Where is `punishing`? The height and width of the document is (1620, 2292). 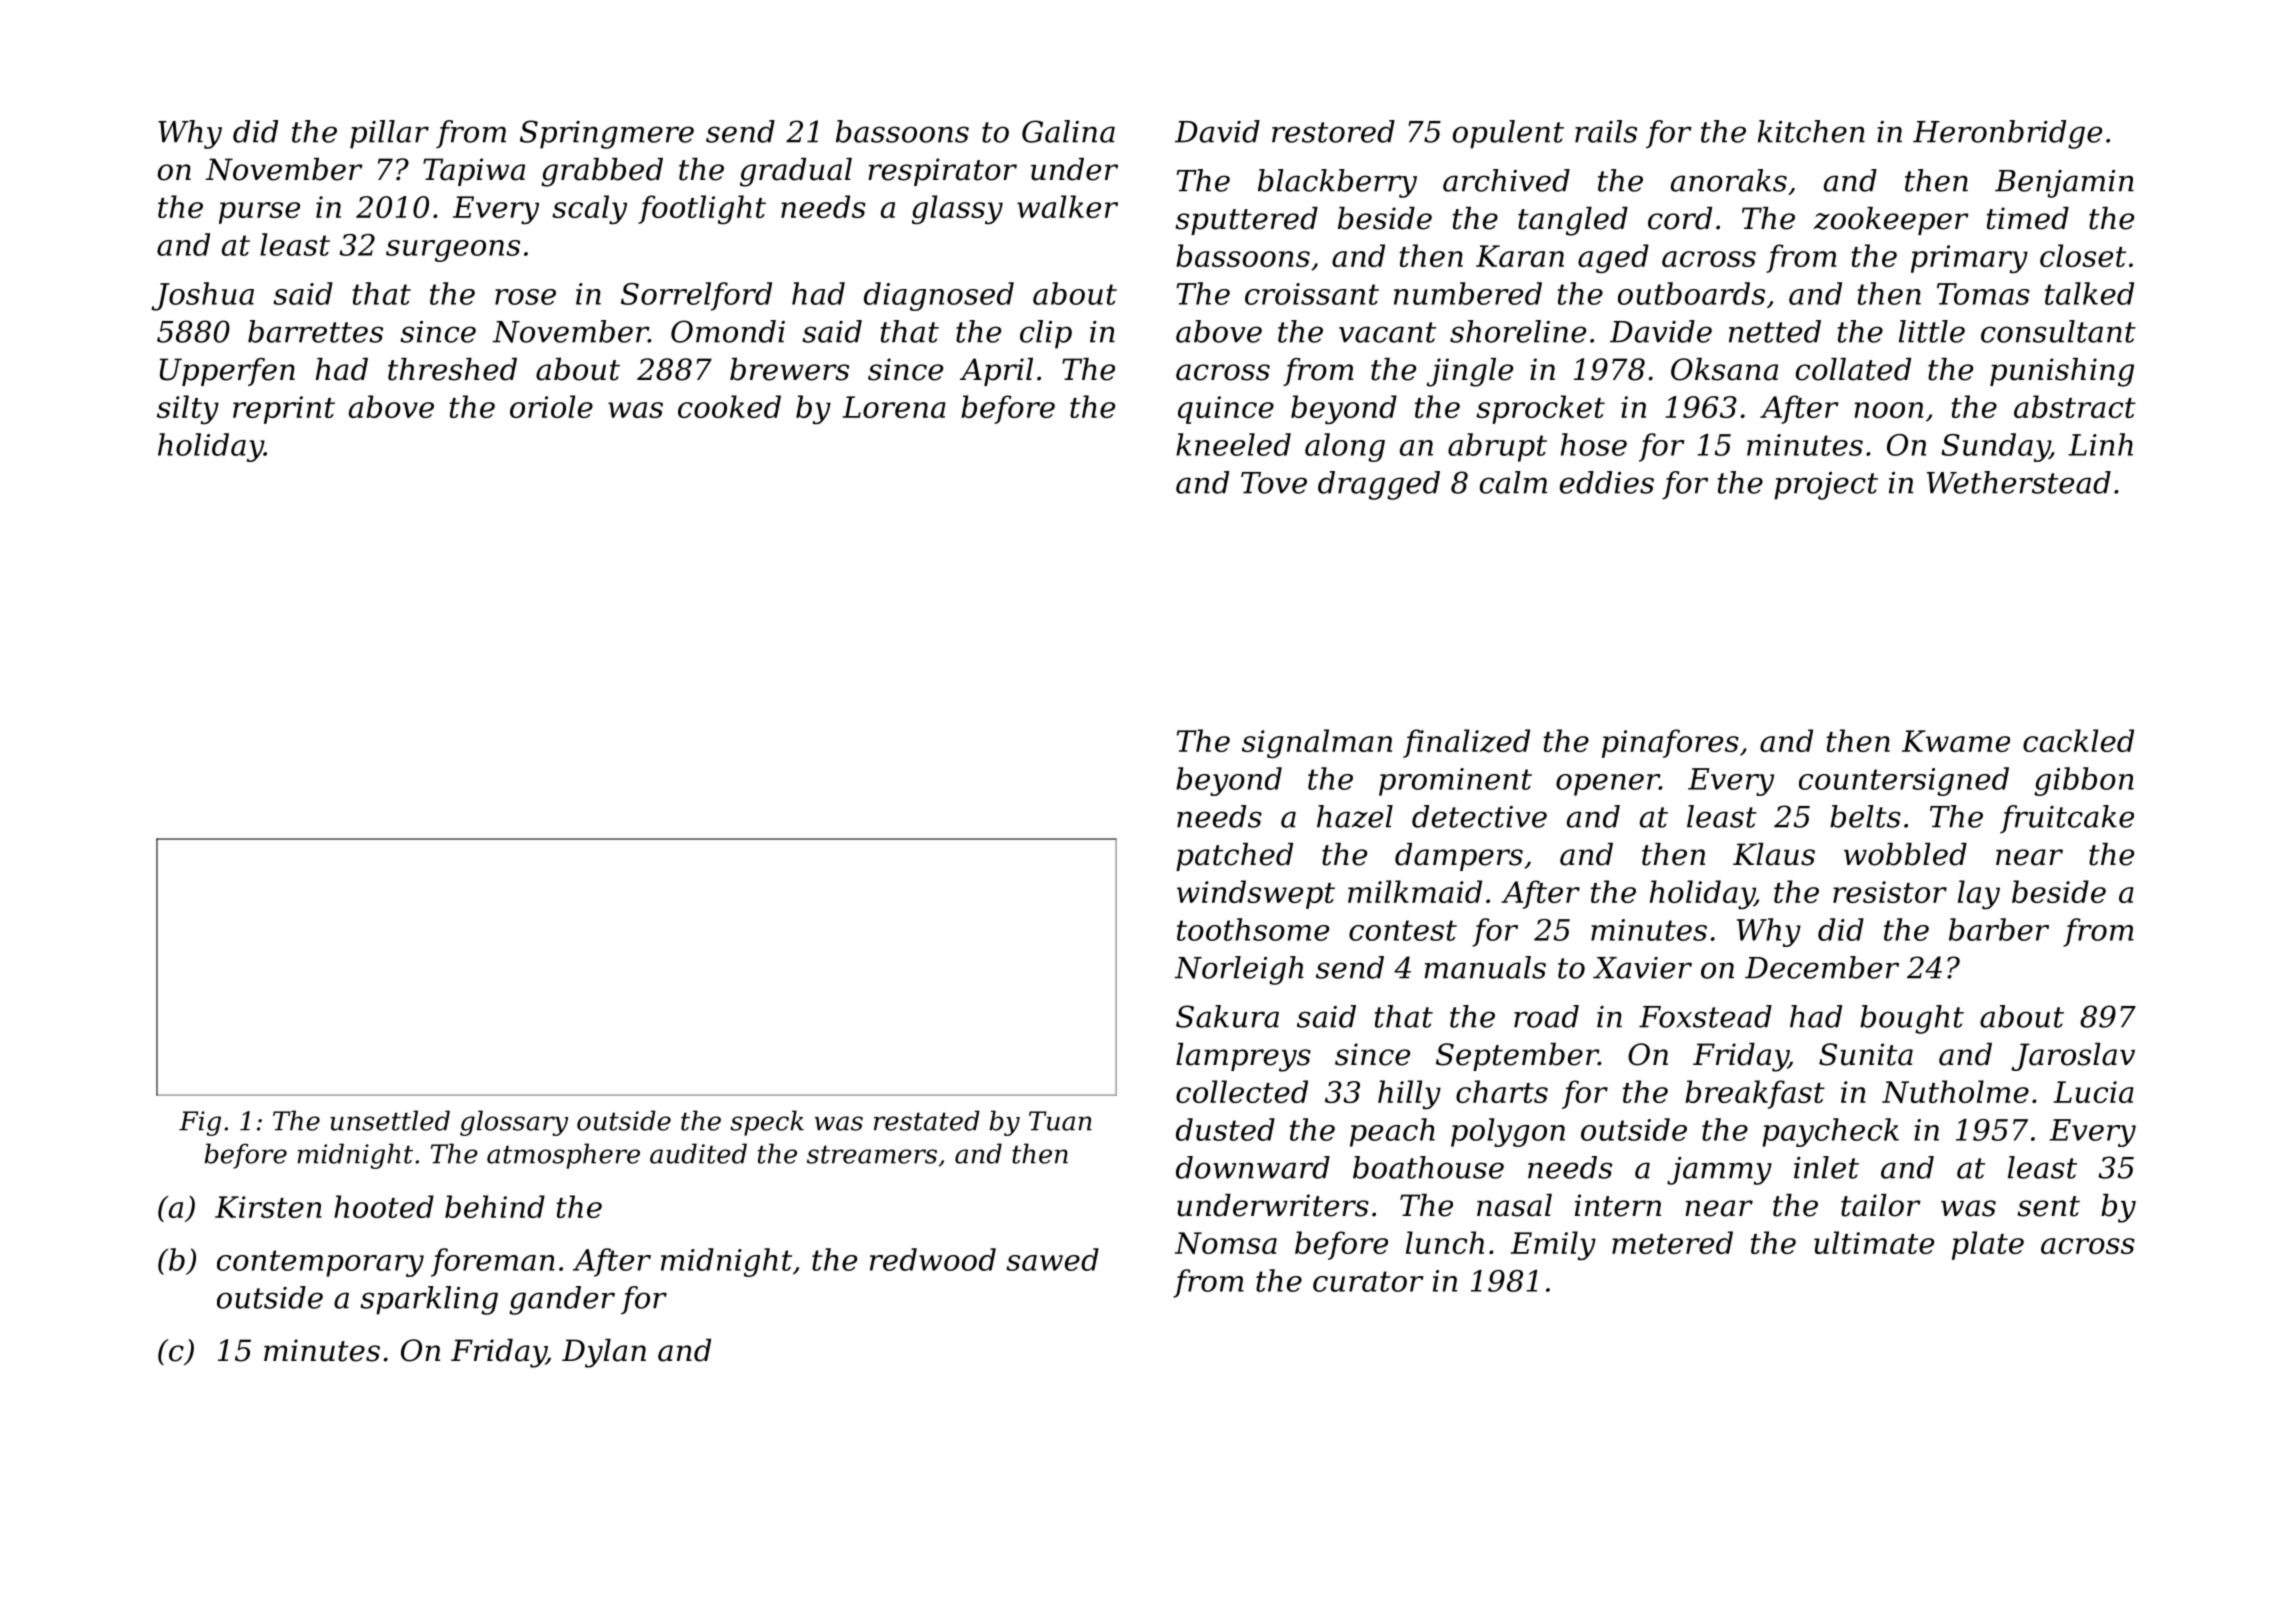 punishing is located at coordinates (2062, 372).
